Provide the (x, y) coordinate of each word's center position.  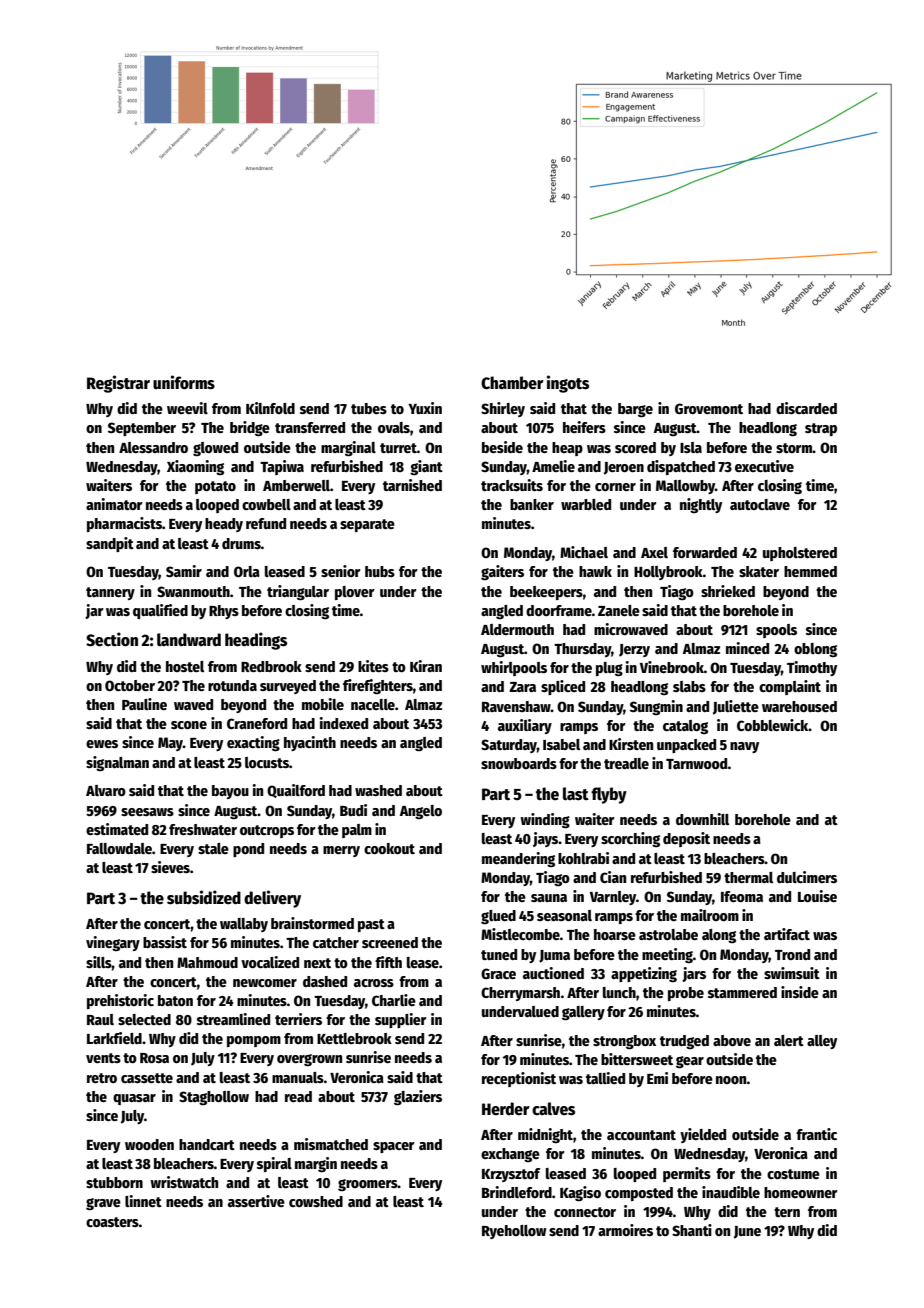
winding (545, 821)
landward (189, 640)
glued (498, 917)
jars (694, 974)
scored (635, 447)
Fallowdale (119, 848)
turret (398, 448)
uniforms (184, 382)
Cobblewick (773, 725)
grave (103, 1204)
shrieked (728, 591)
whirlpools (514, 668)
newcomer (265, 983)
